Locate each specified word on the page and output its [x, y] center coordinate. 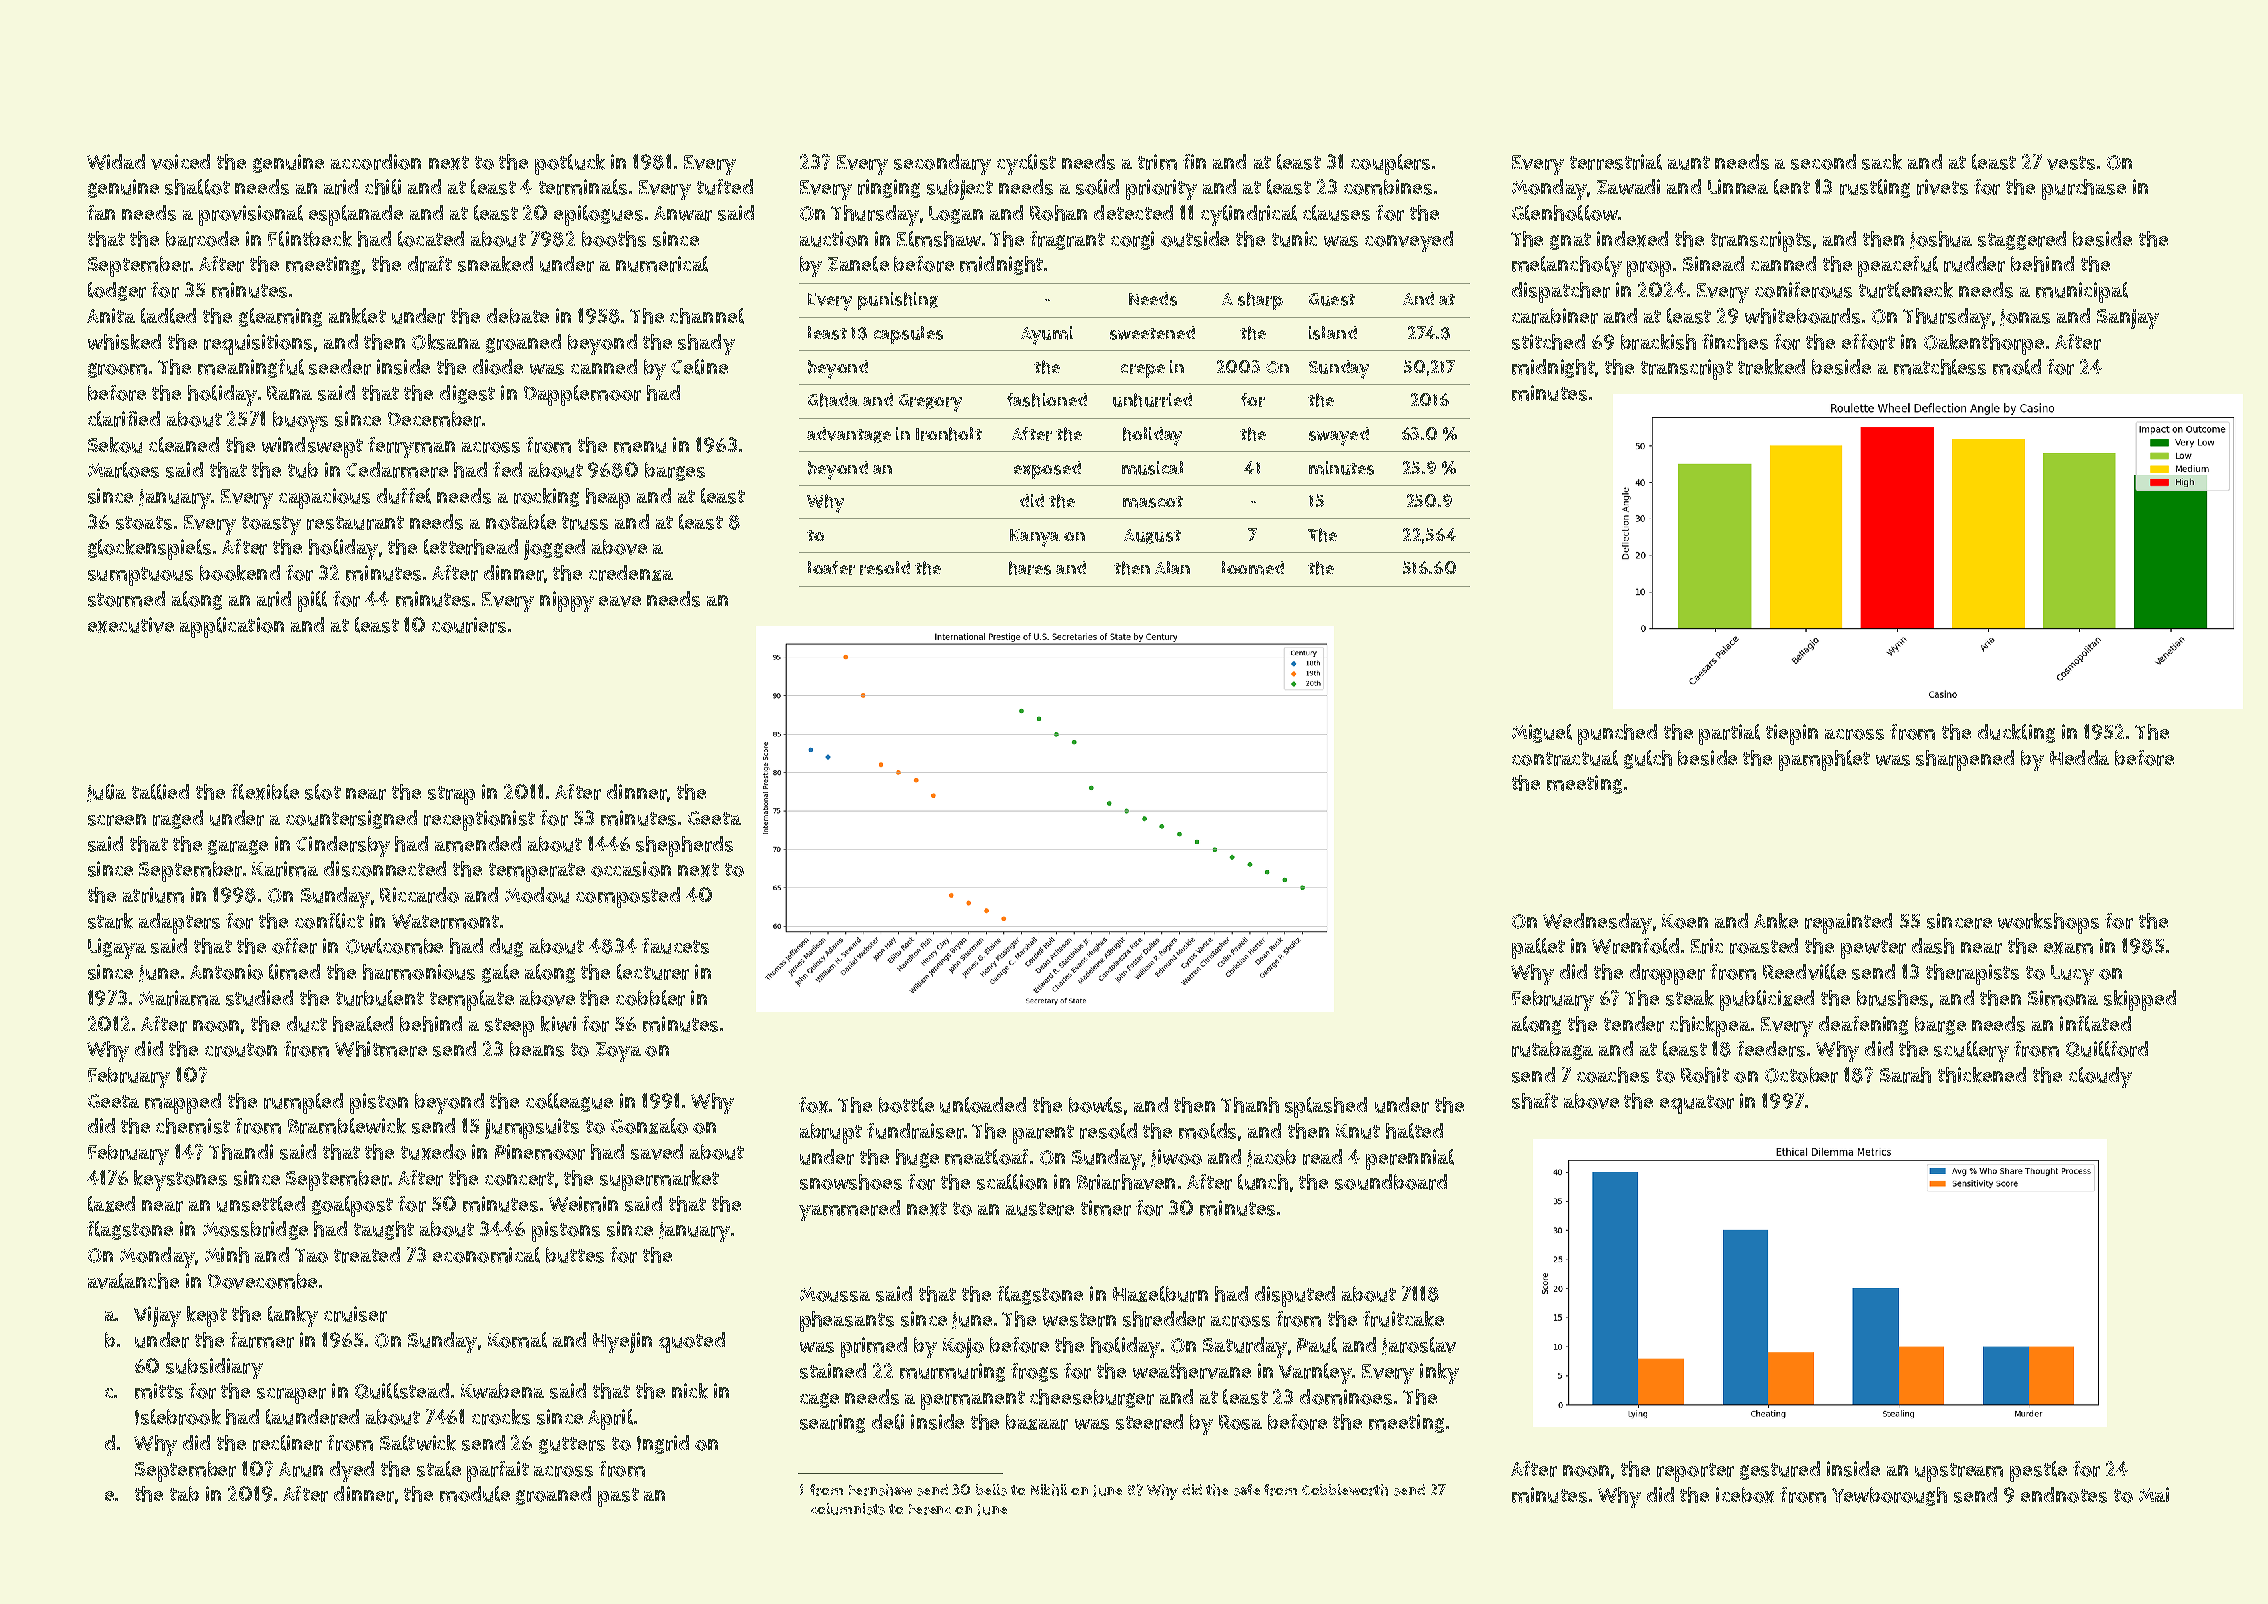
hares [1030, 568]
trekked [1771, 367]
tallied [160, 792]
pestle [2038, 1471]
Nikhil [1049, 1490]
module [475, 1494]
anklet [357, 316]
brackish [1658, 342]
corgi [1132, 240]
